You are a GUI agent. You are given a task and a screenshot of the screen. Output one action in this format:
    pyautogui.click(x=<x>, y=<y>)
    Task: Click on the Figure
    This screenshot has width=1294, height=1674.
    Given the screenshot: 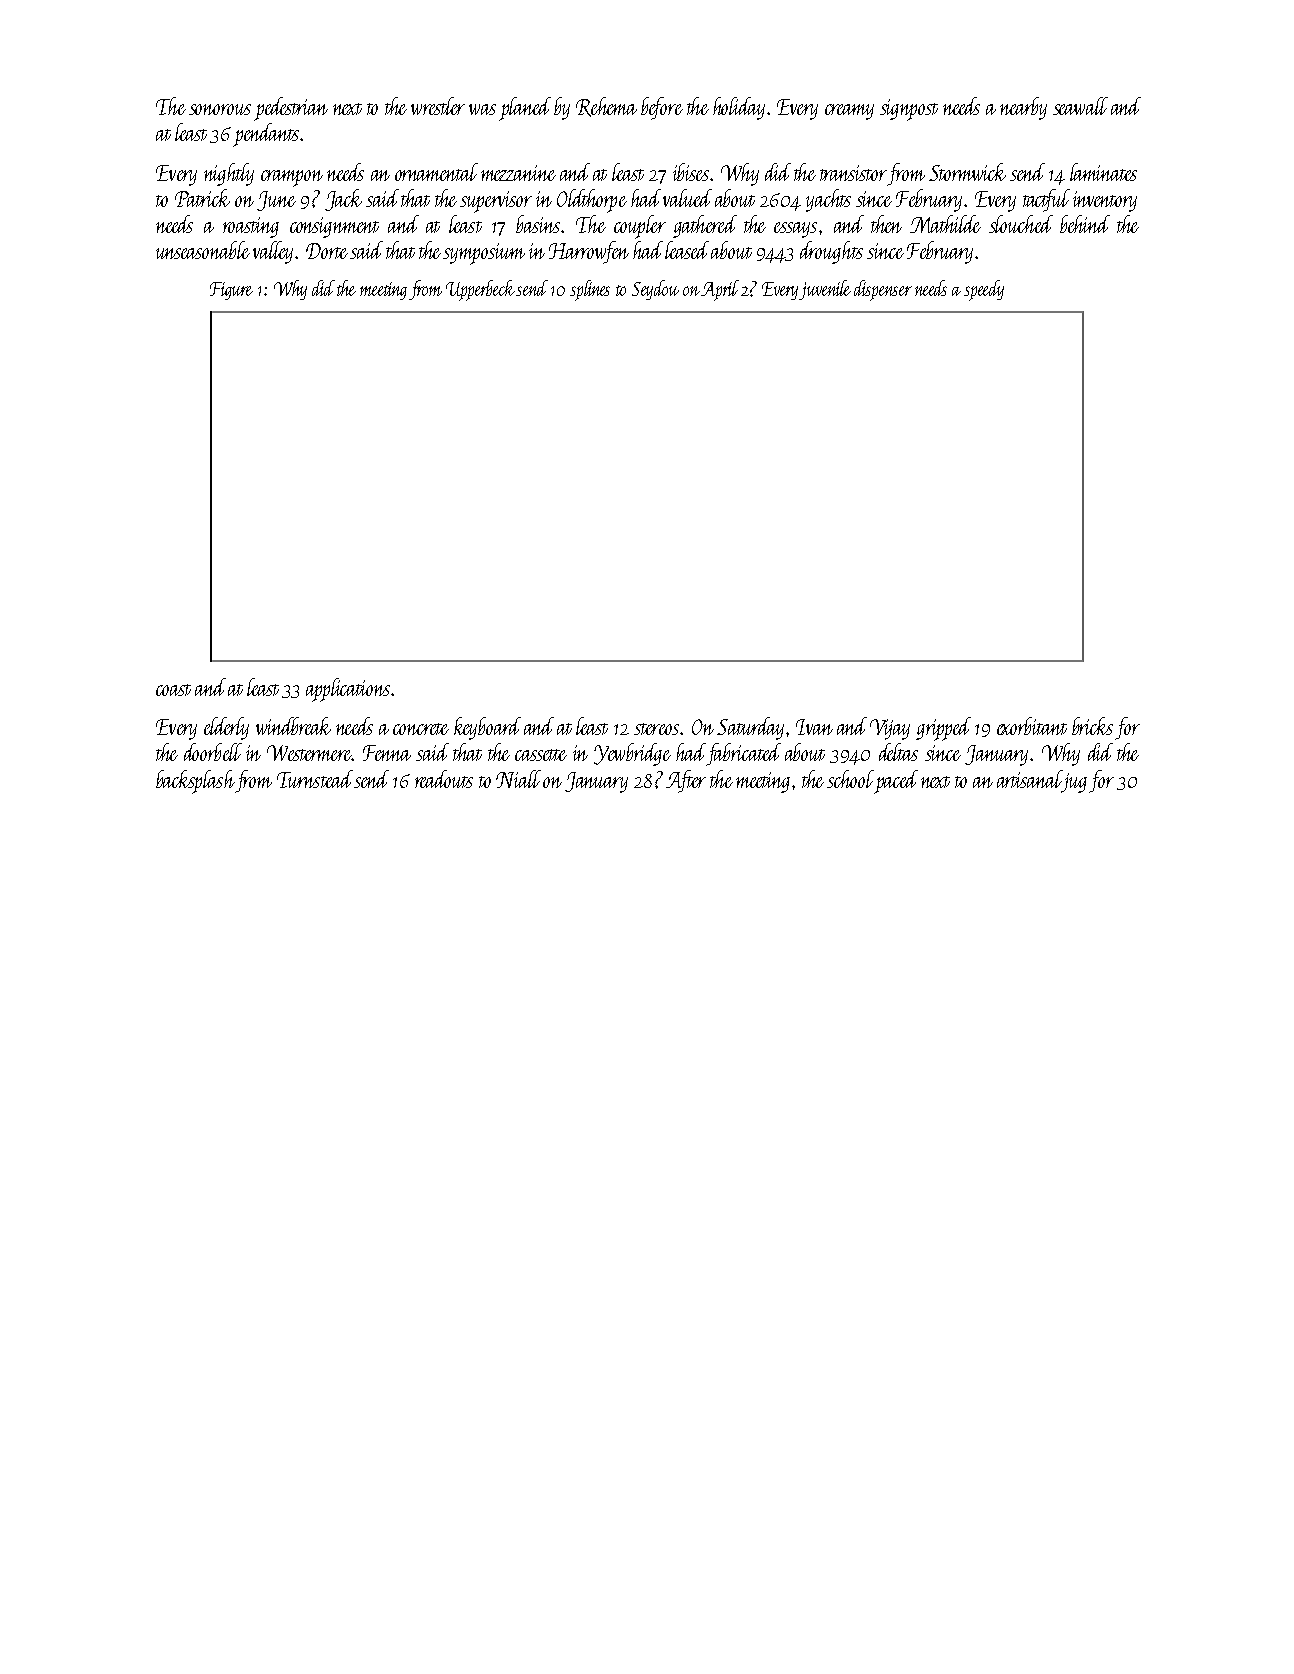 What is the action you would take?
    pyautogui.click(x=231, y=291)
